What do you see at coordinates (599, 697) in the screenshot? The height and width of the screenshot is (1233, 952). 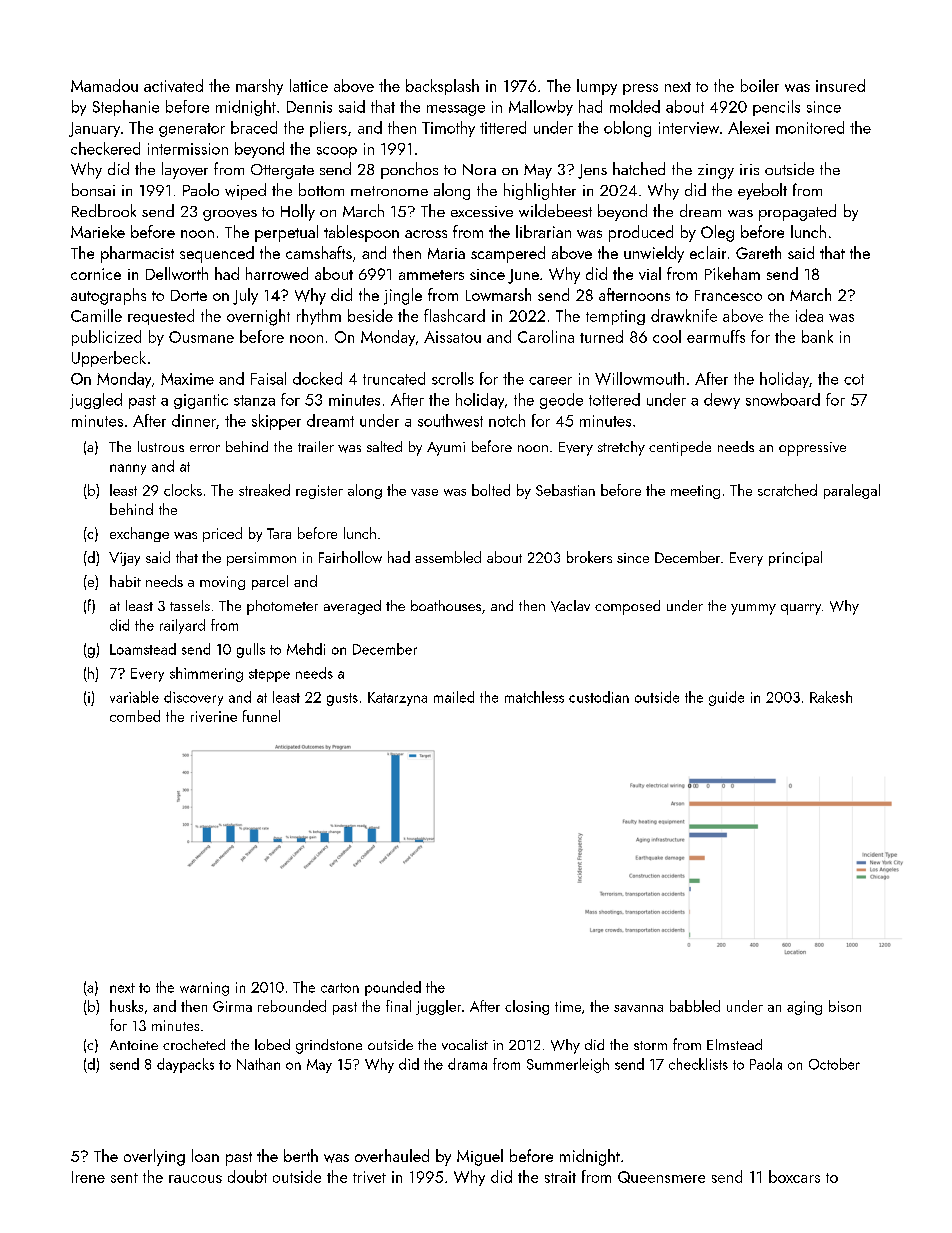 I see `custodian` at bounding box center [599, 697].
